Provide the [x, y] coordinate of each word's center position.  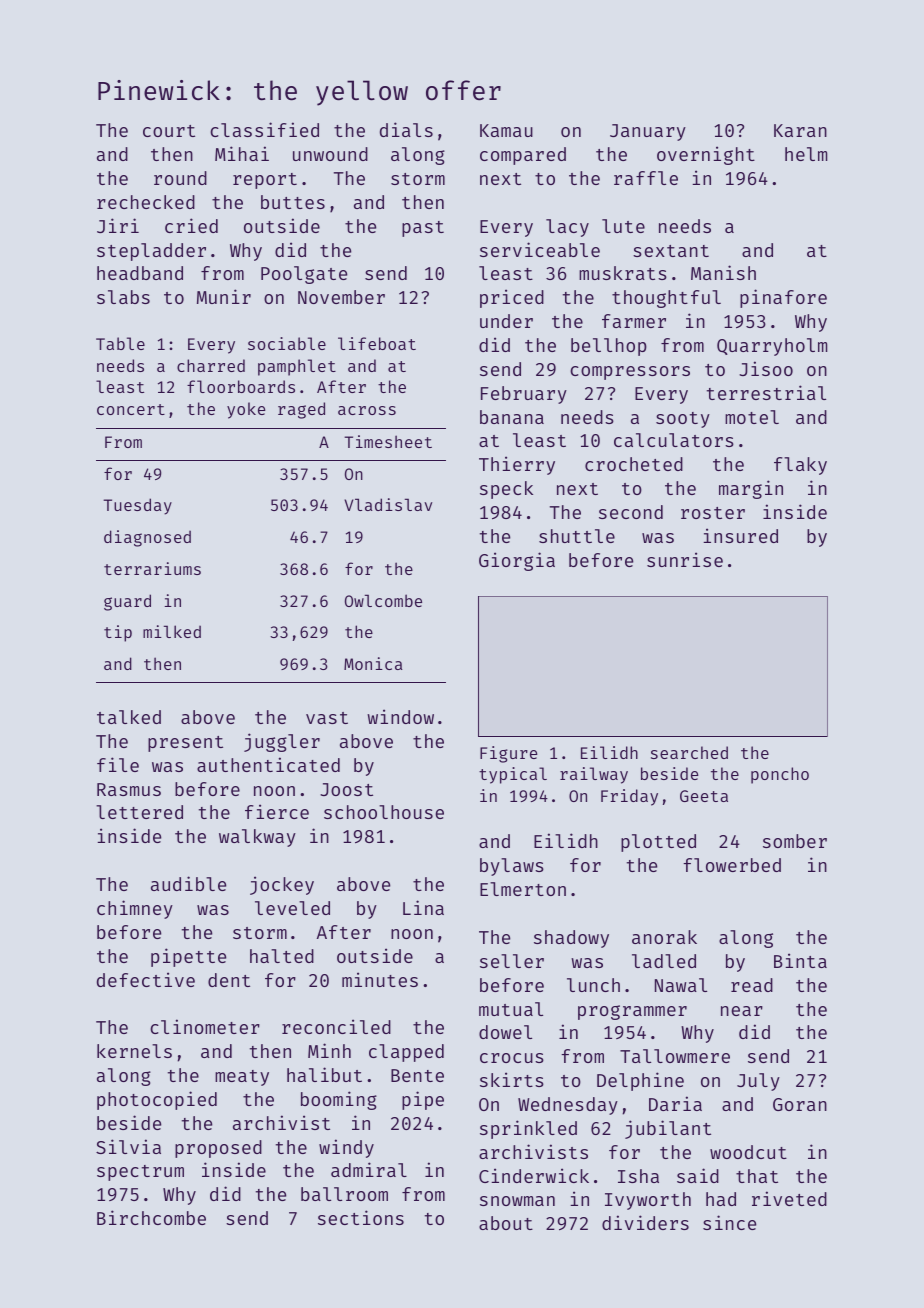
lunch [593, 985]
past [423, 229]
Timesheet [388, 441]
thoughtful [666, 299]
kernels [134, 1051]
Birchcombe [151, 1217]
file [118, 764]
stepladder [151, 252]
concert [131, 409]
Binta [800, 960]
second [631, 512]
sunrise [685, 559]
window [400, 716]
